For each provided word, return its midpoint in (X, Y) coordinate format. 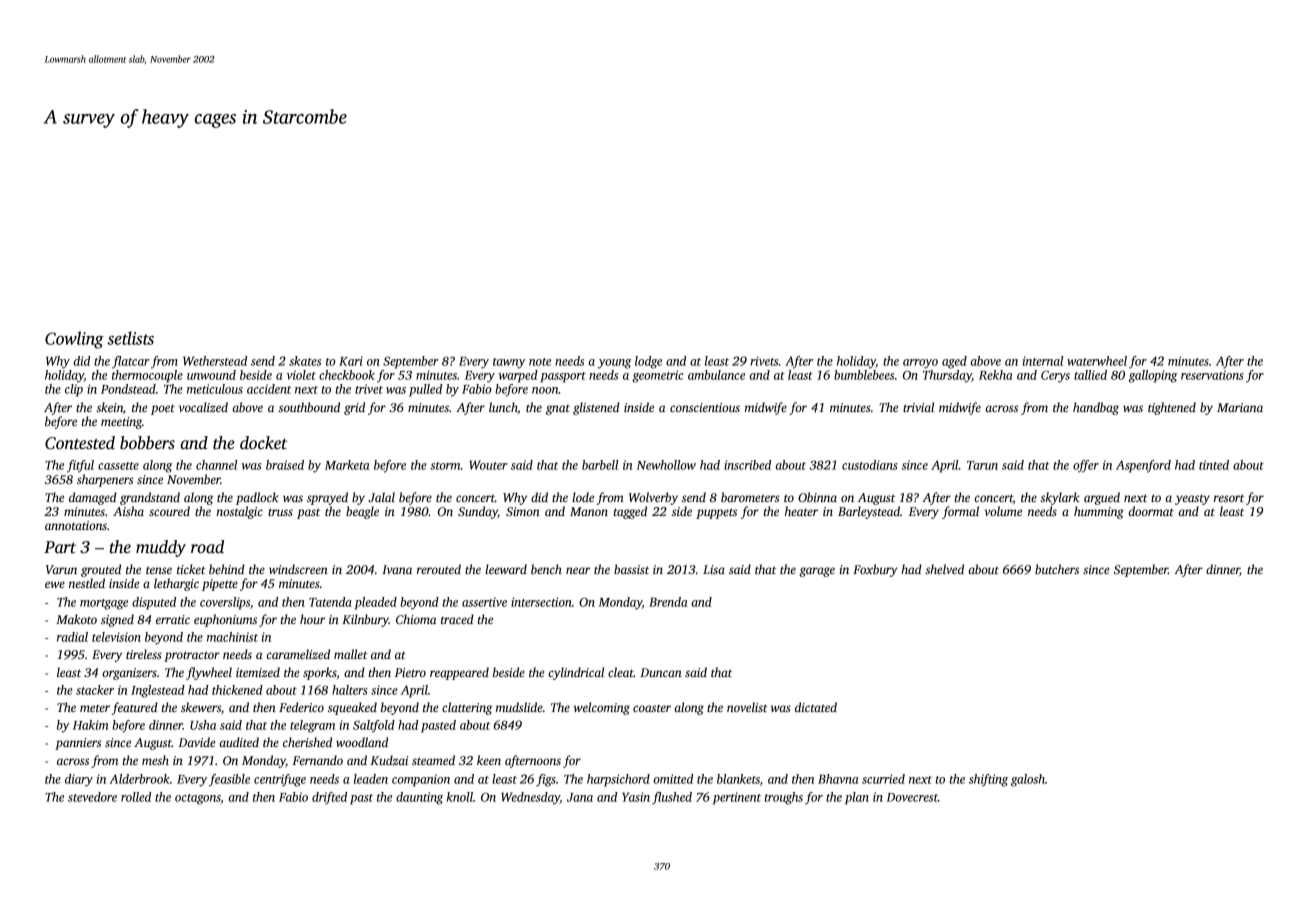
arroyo (920, 364)
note (540, 362)
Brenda (668, 602)
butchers (1057, 569)
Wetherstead (215, 361)
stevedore (92, 797)
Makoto (76, 619)
